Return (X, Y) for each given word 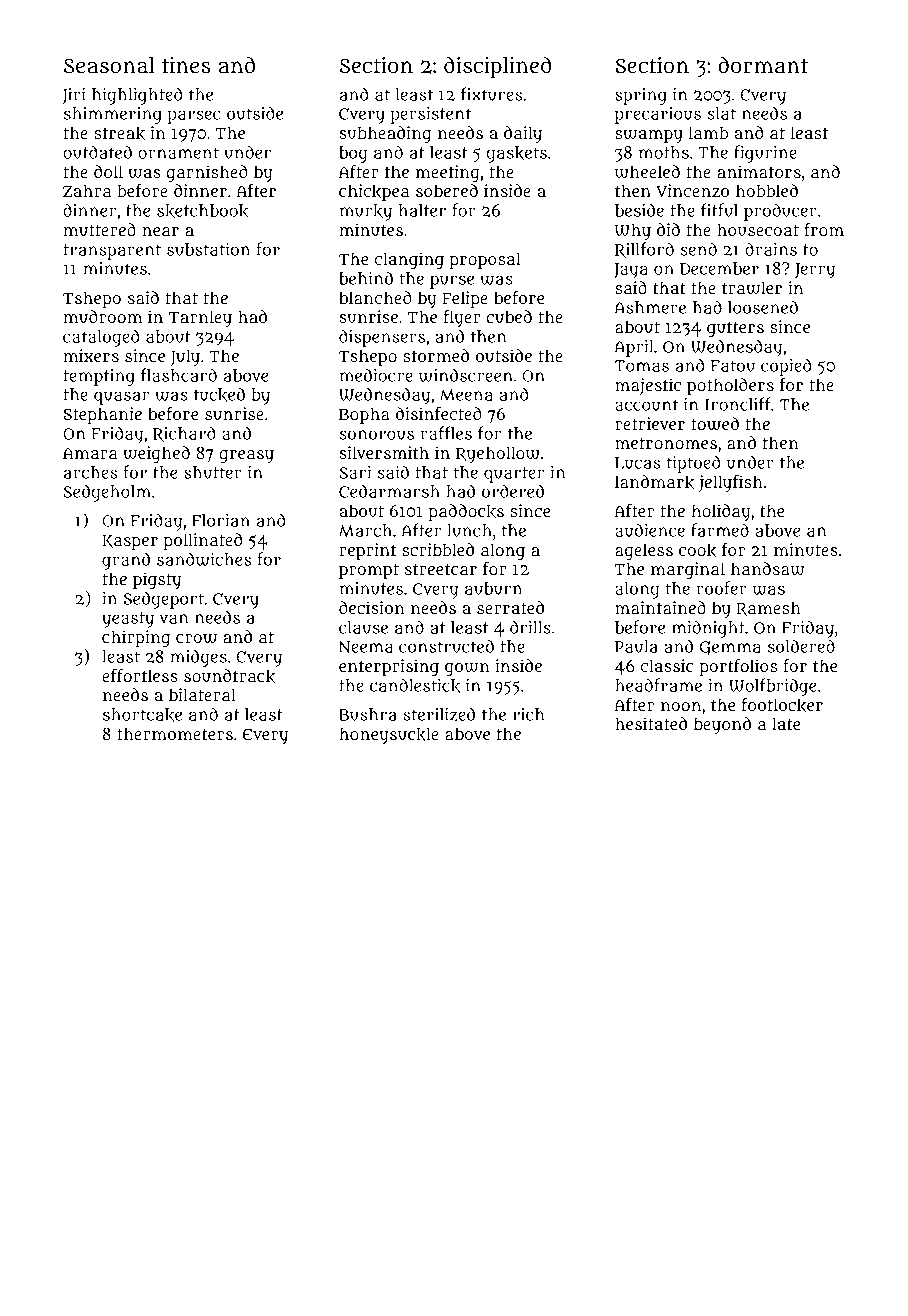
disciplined (498, 67)
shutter (213, 472)
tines (186, 65)
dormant (763, 64)
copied (786, 367)
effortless (140, 675)
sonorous (377, 435)
